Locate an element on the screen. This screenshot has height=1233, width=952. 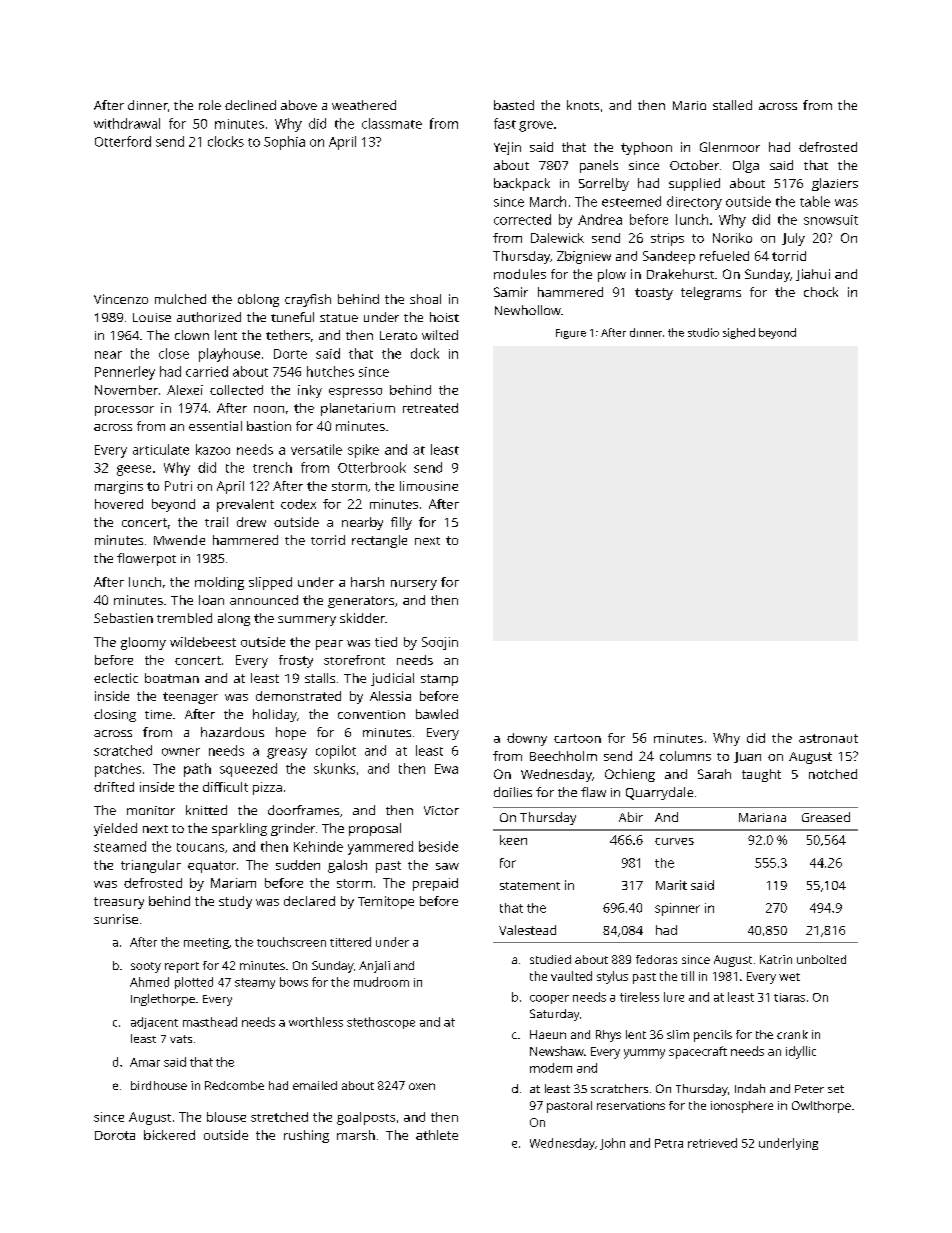
filly is located at coordinates (401, 523).
